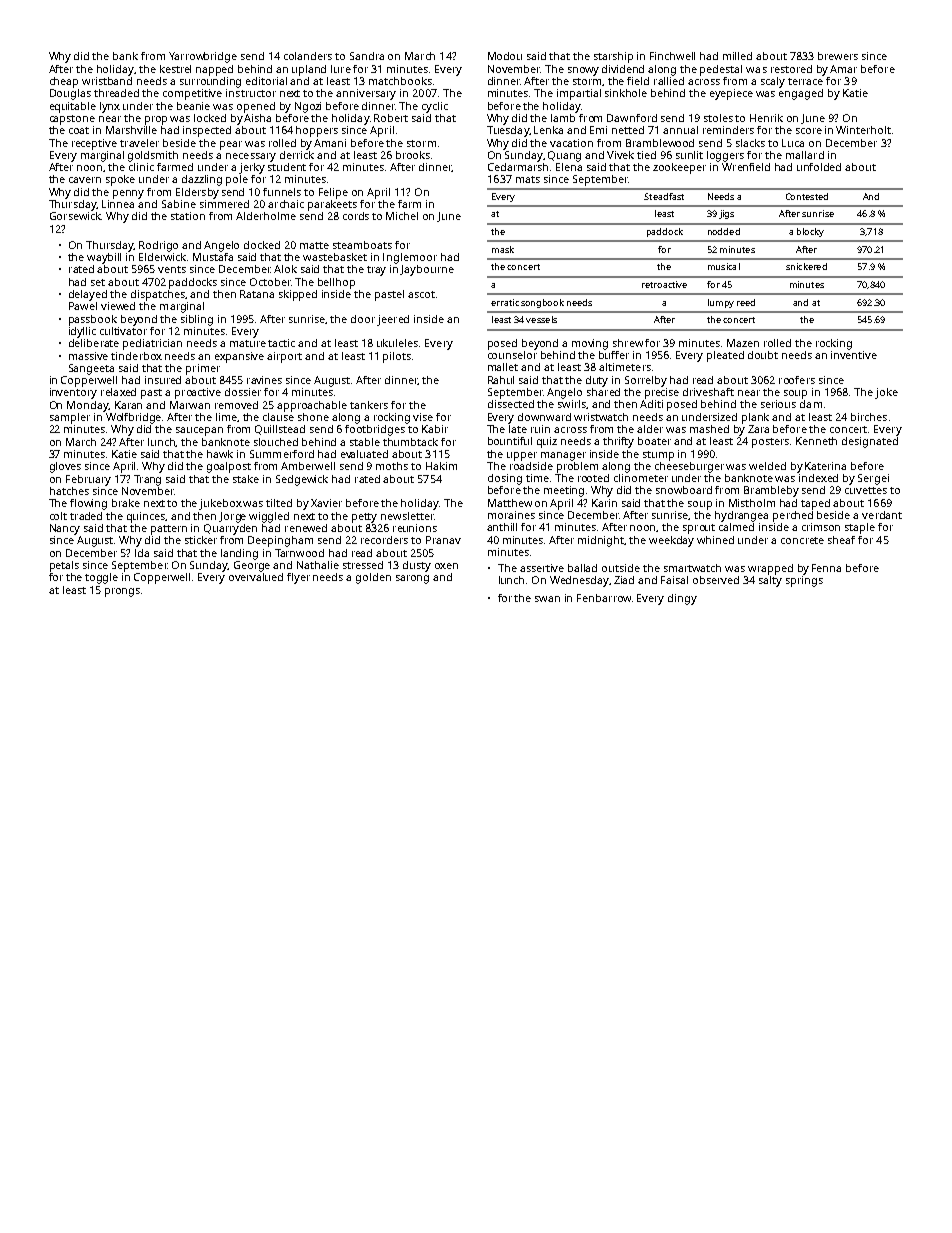  I want to click on roofers, so click(797, 380).
